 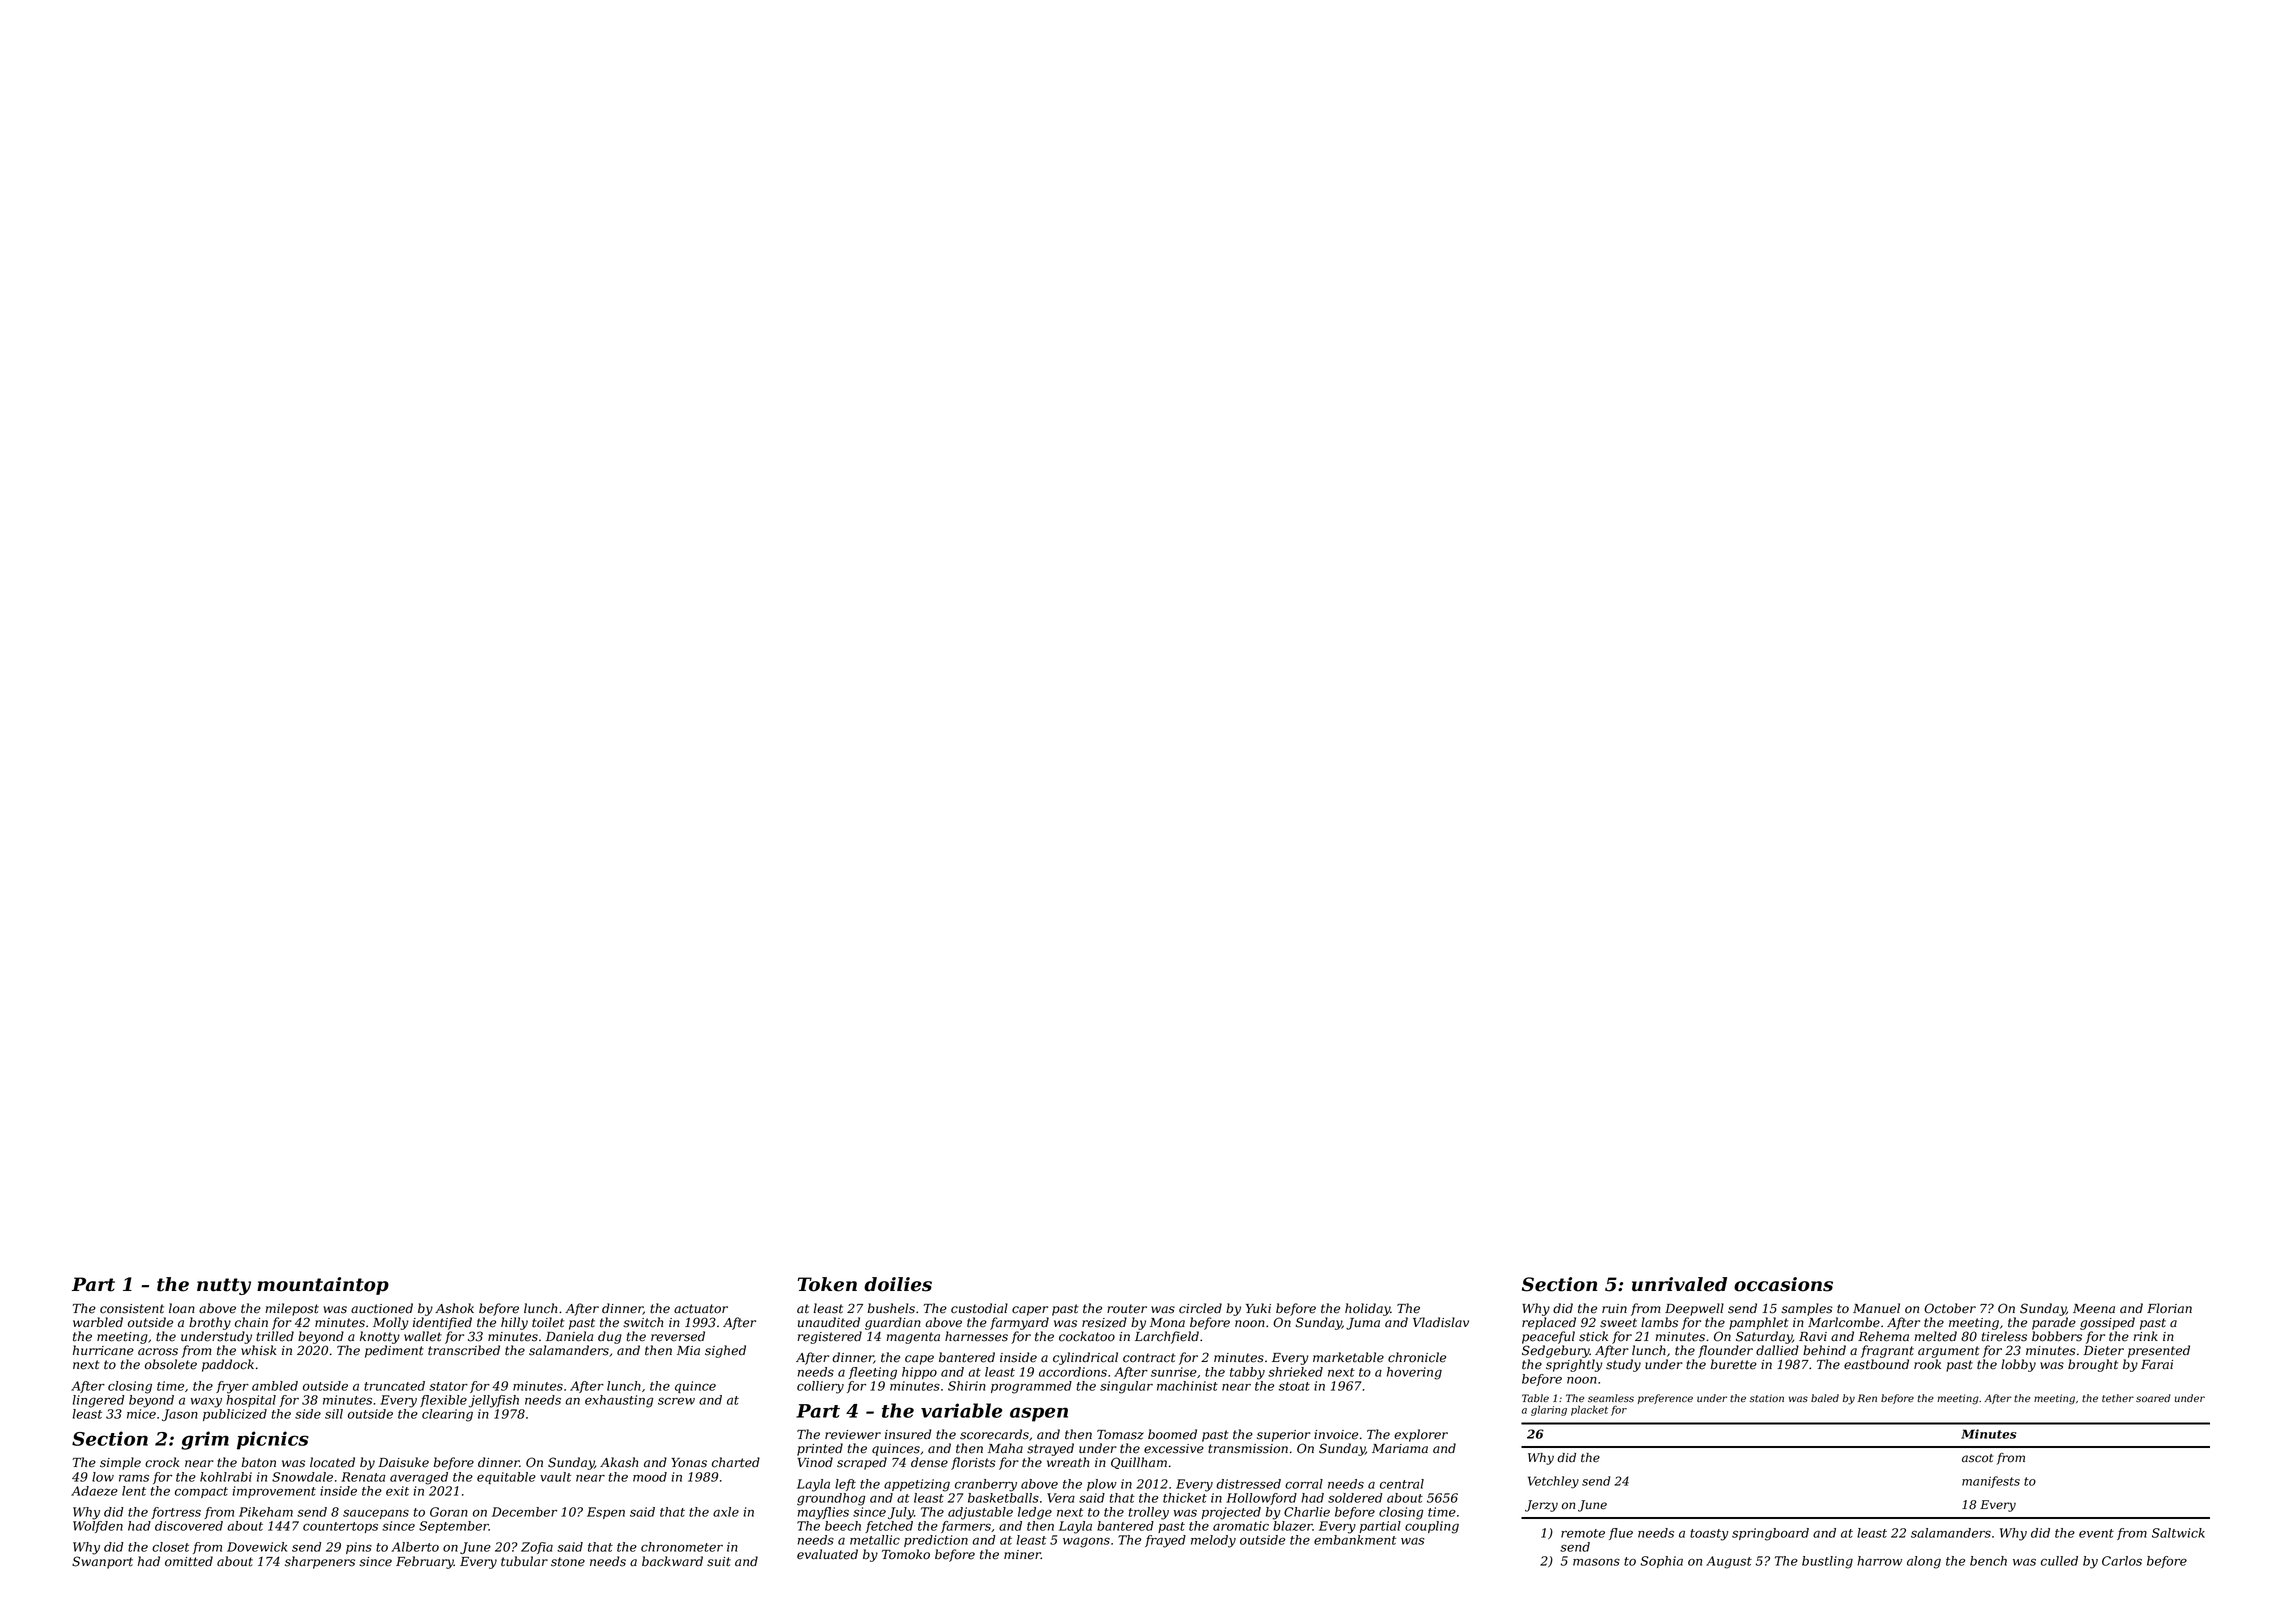 I want to click on Mariama, so click(x=1400, y=1449).
